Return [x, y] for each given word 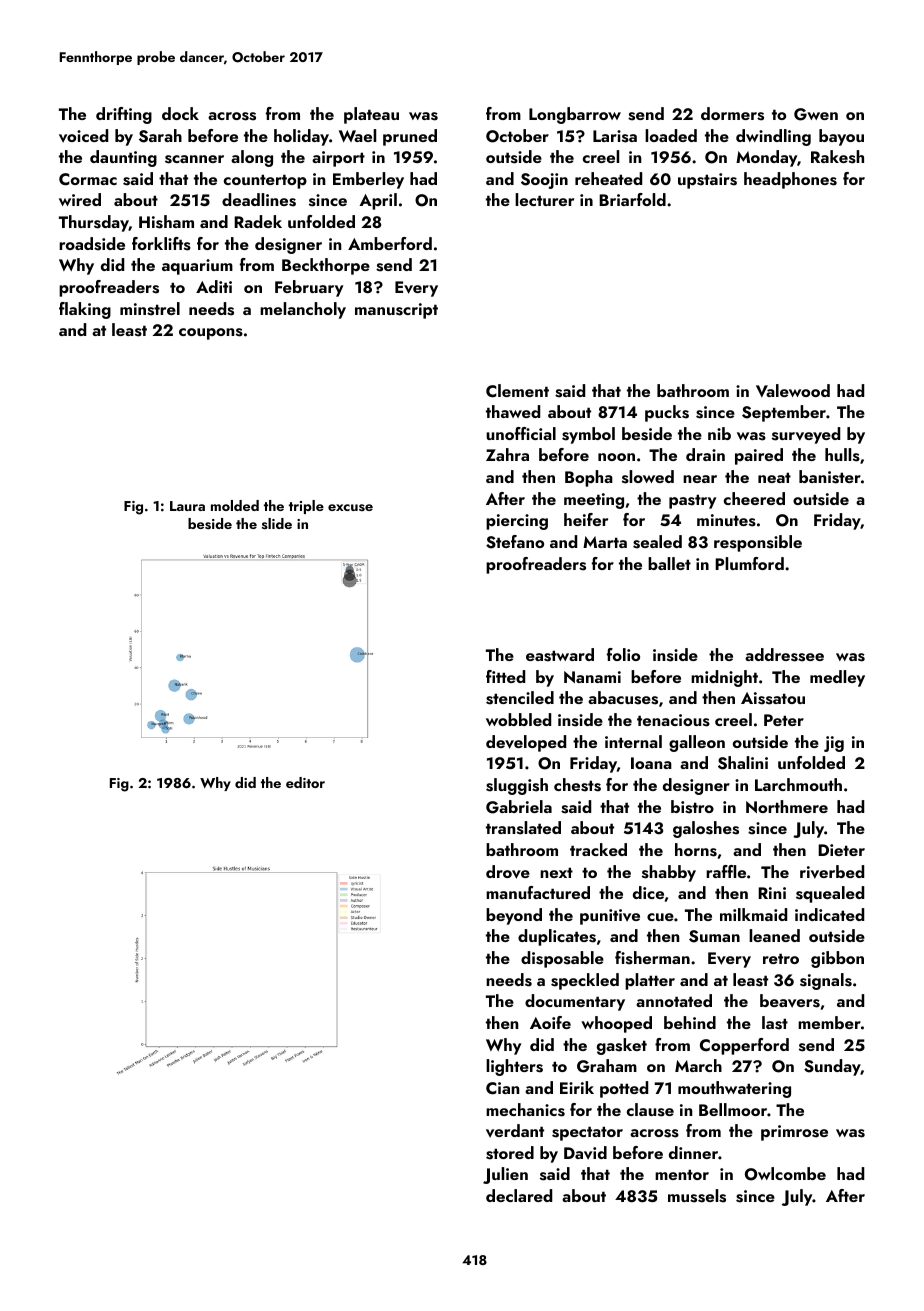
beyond [514, 916]
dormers [732, 114]
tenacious [673, 720]
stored [510, 1153]
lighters [514, 1067]
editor [305, 782]
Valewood [793, 390]
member [829, 1022]
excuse [350, 507]
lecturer [544, 199]
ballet [669, 563]
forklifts [161, 244]
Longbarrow [575, 115]
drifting [124, 115]
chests [577, 785]
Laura [187, 506]
